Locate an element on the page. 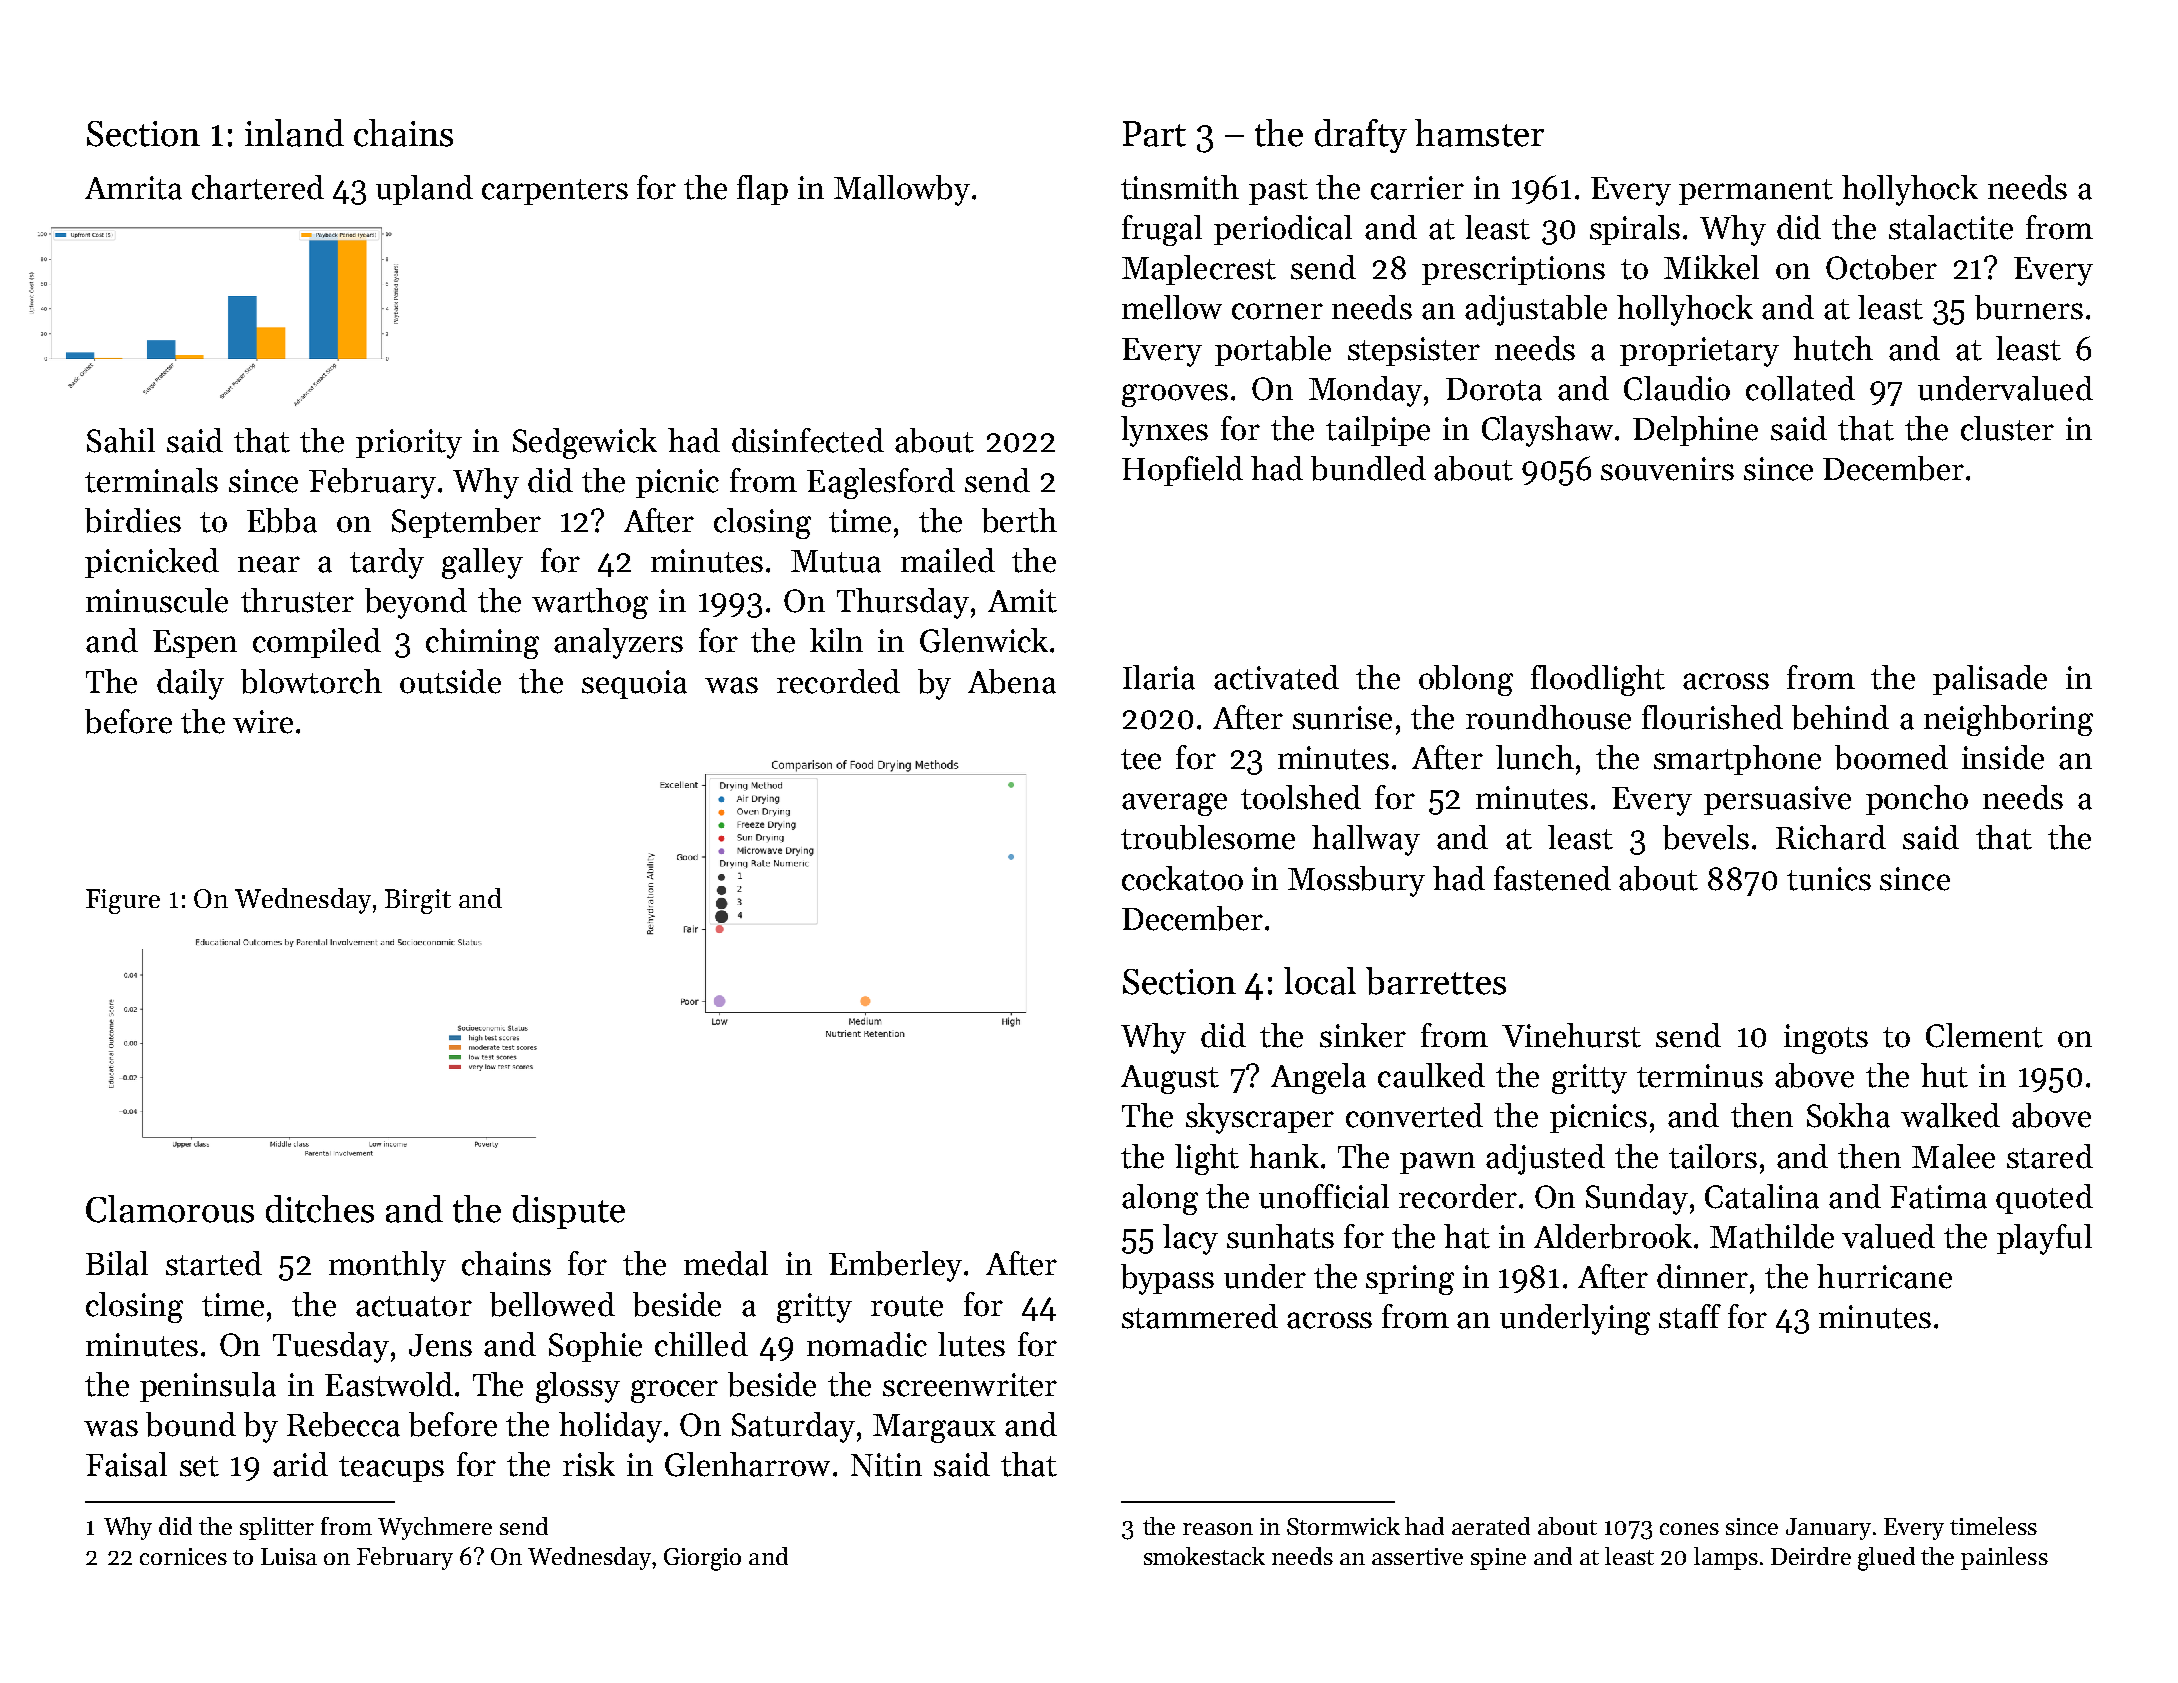  sequoia is located at coordinates (634, 684).
